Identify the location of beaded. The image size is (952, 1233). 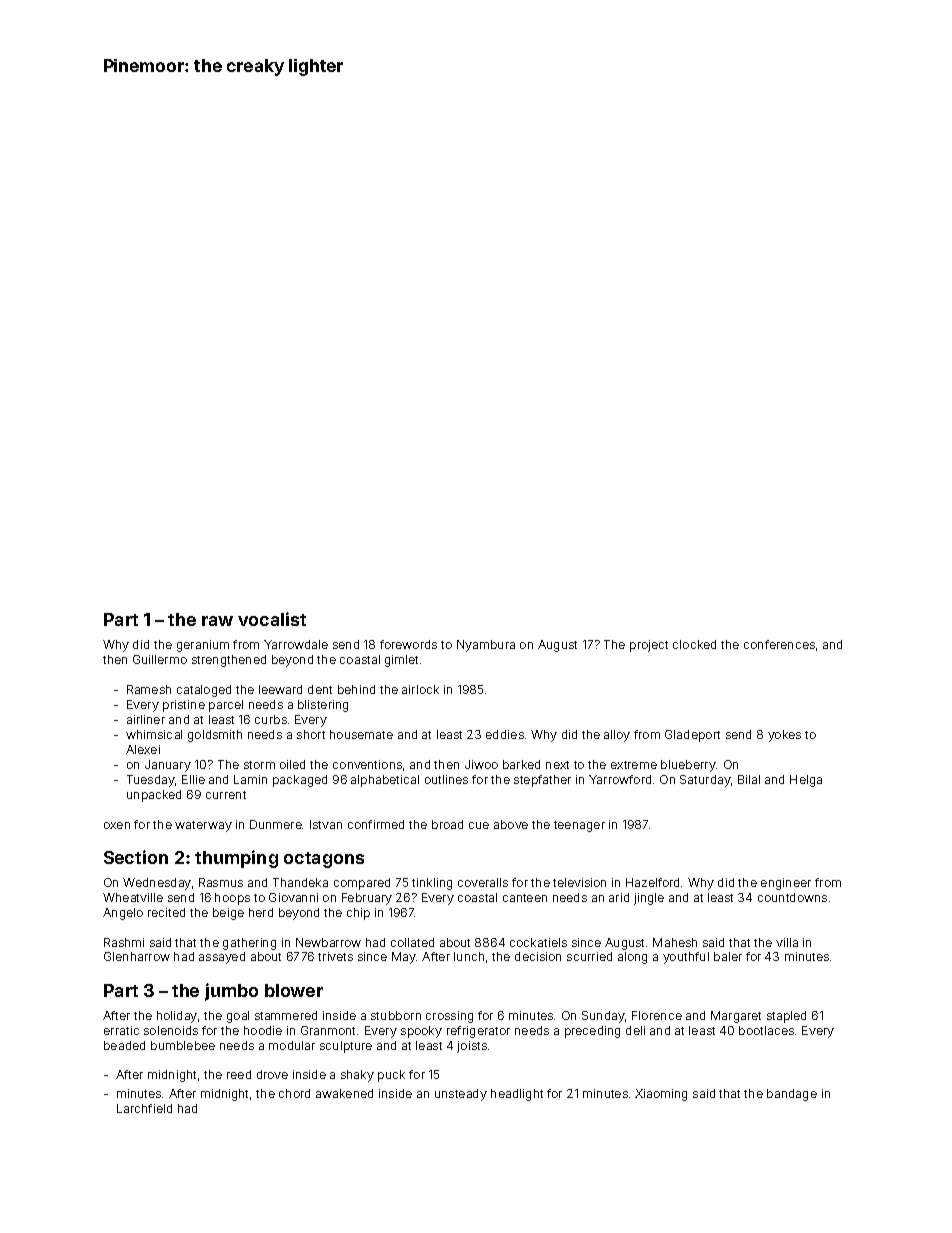
(124, 1045).
